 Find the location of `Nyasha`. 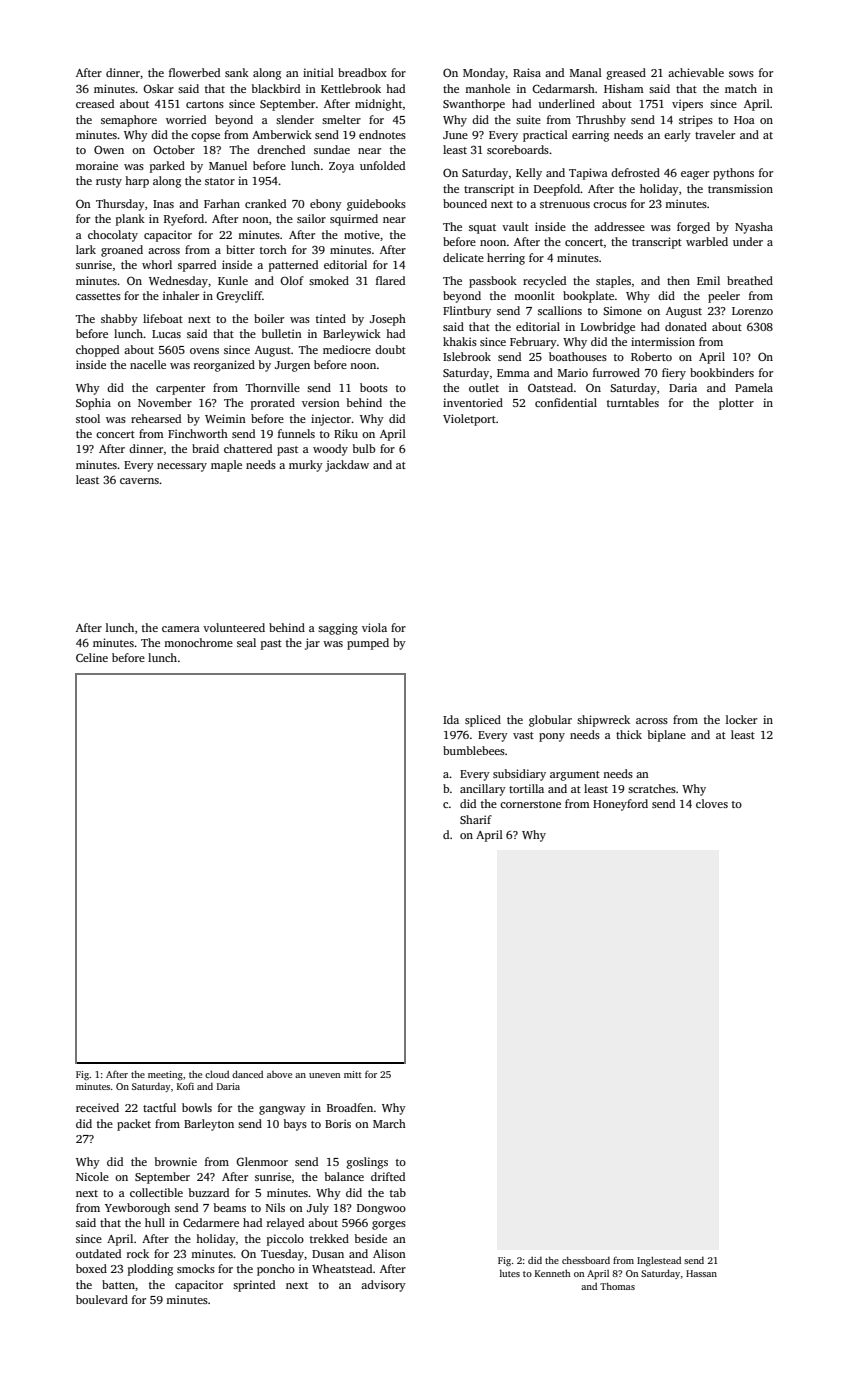

Nyasha is located at coordinates (754, 228).
